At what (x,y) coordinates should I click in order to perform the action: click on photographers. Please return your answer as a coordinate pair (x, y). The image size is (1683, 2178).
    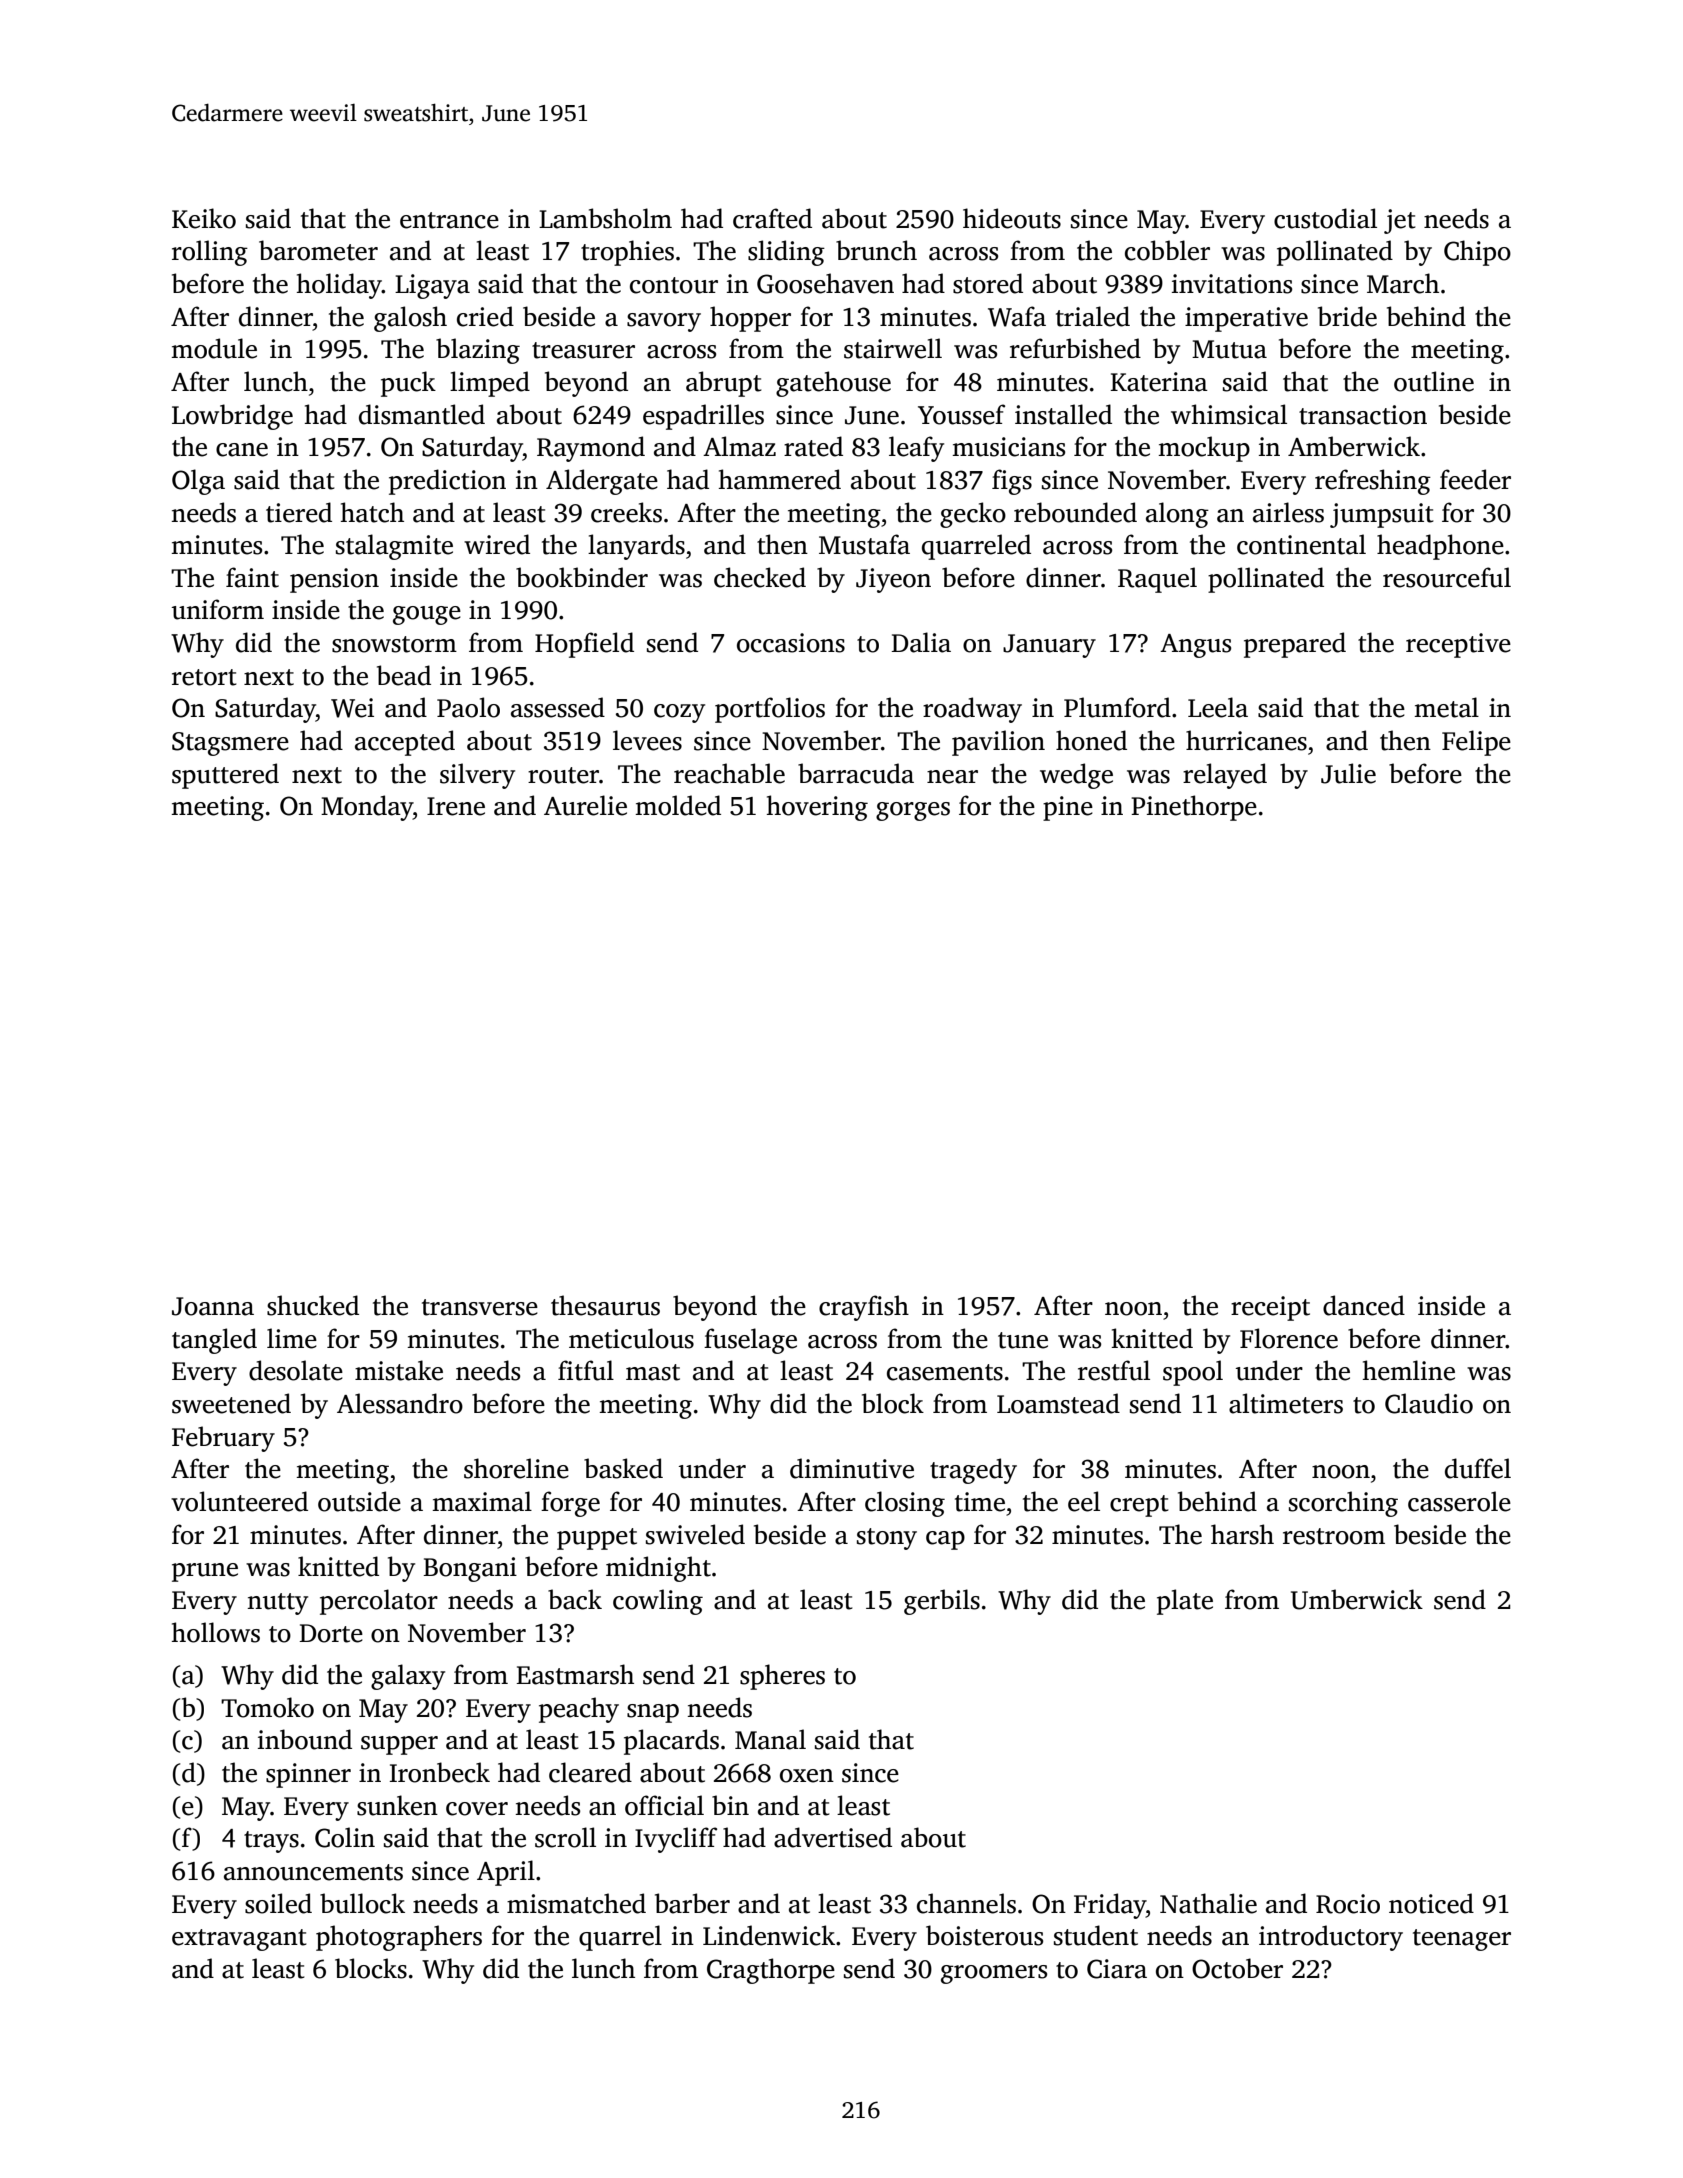
    Looking at the image, I should click on (399, 1938).
